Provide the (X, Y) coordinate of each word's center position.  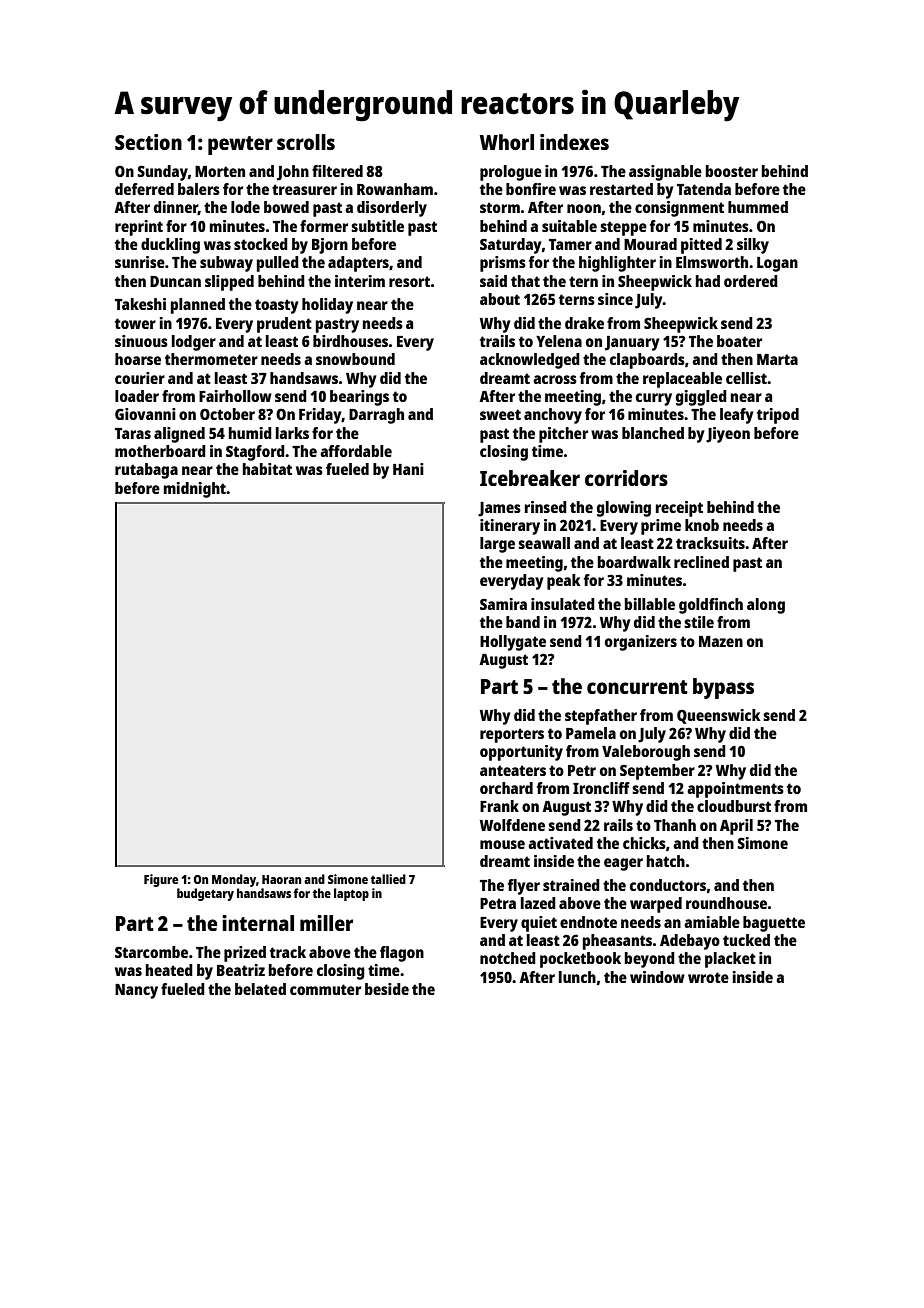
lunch (577, 977)
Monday (234, 880)
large (497, 545)
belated (260, 989)
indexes (574, 142)
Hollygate (513, 643)
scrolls (306, 142)
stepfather (601, 717)
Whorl (507, 142)
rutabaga (146, 471)
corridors (626, 478)
